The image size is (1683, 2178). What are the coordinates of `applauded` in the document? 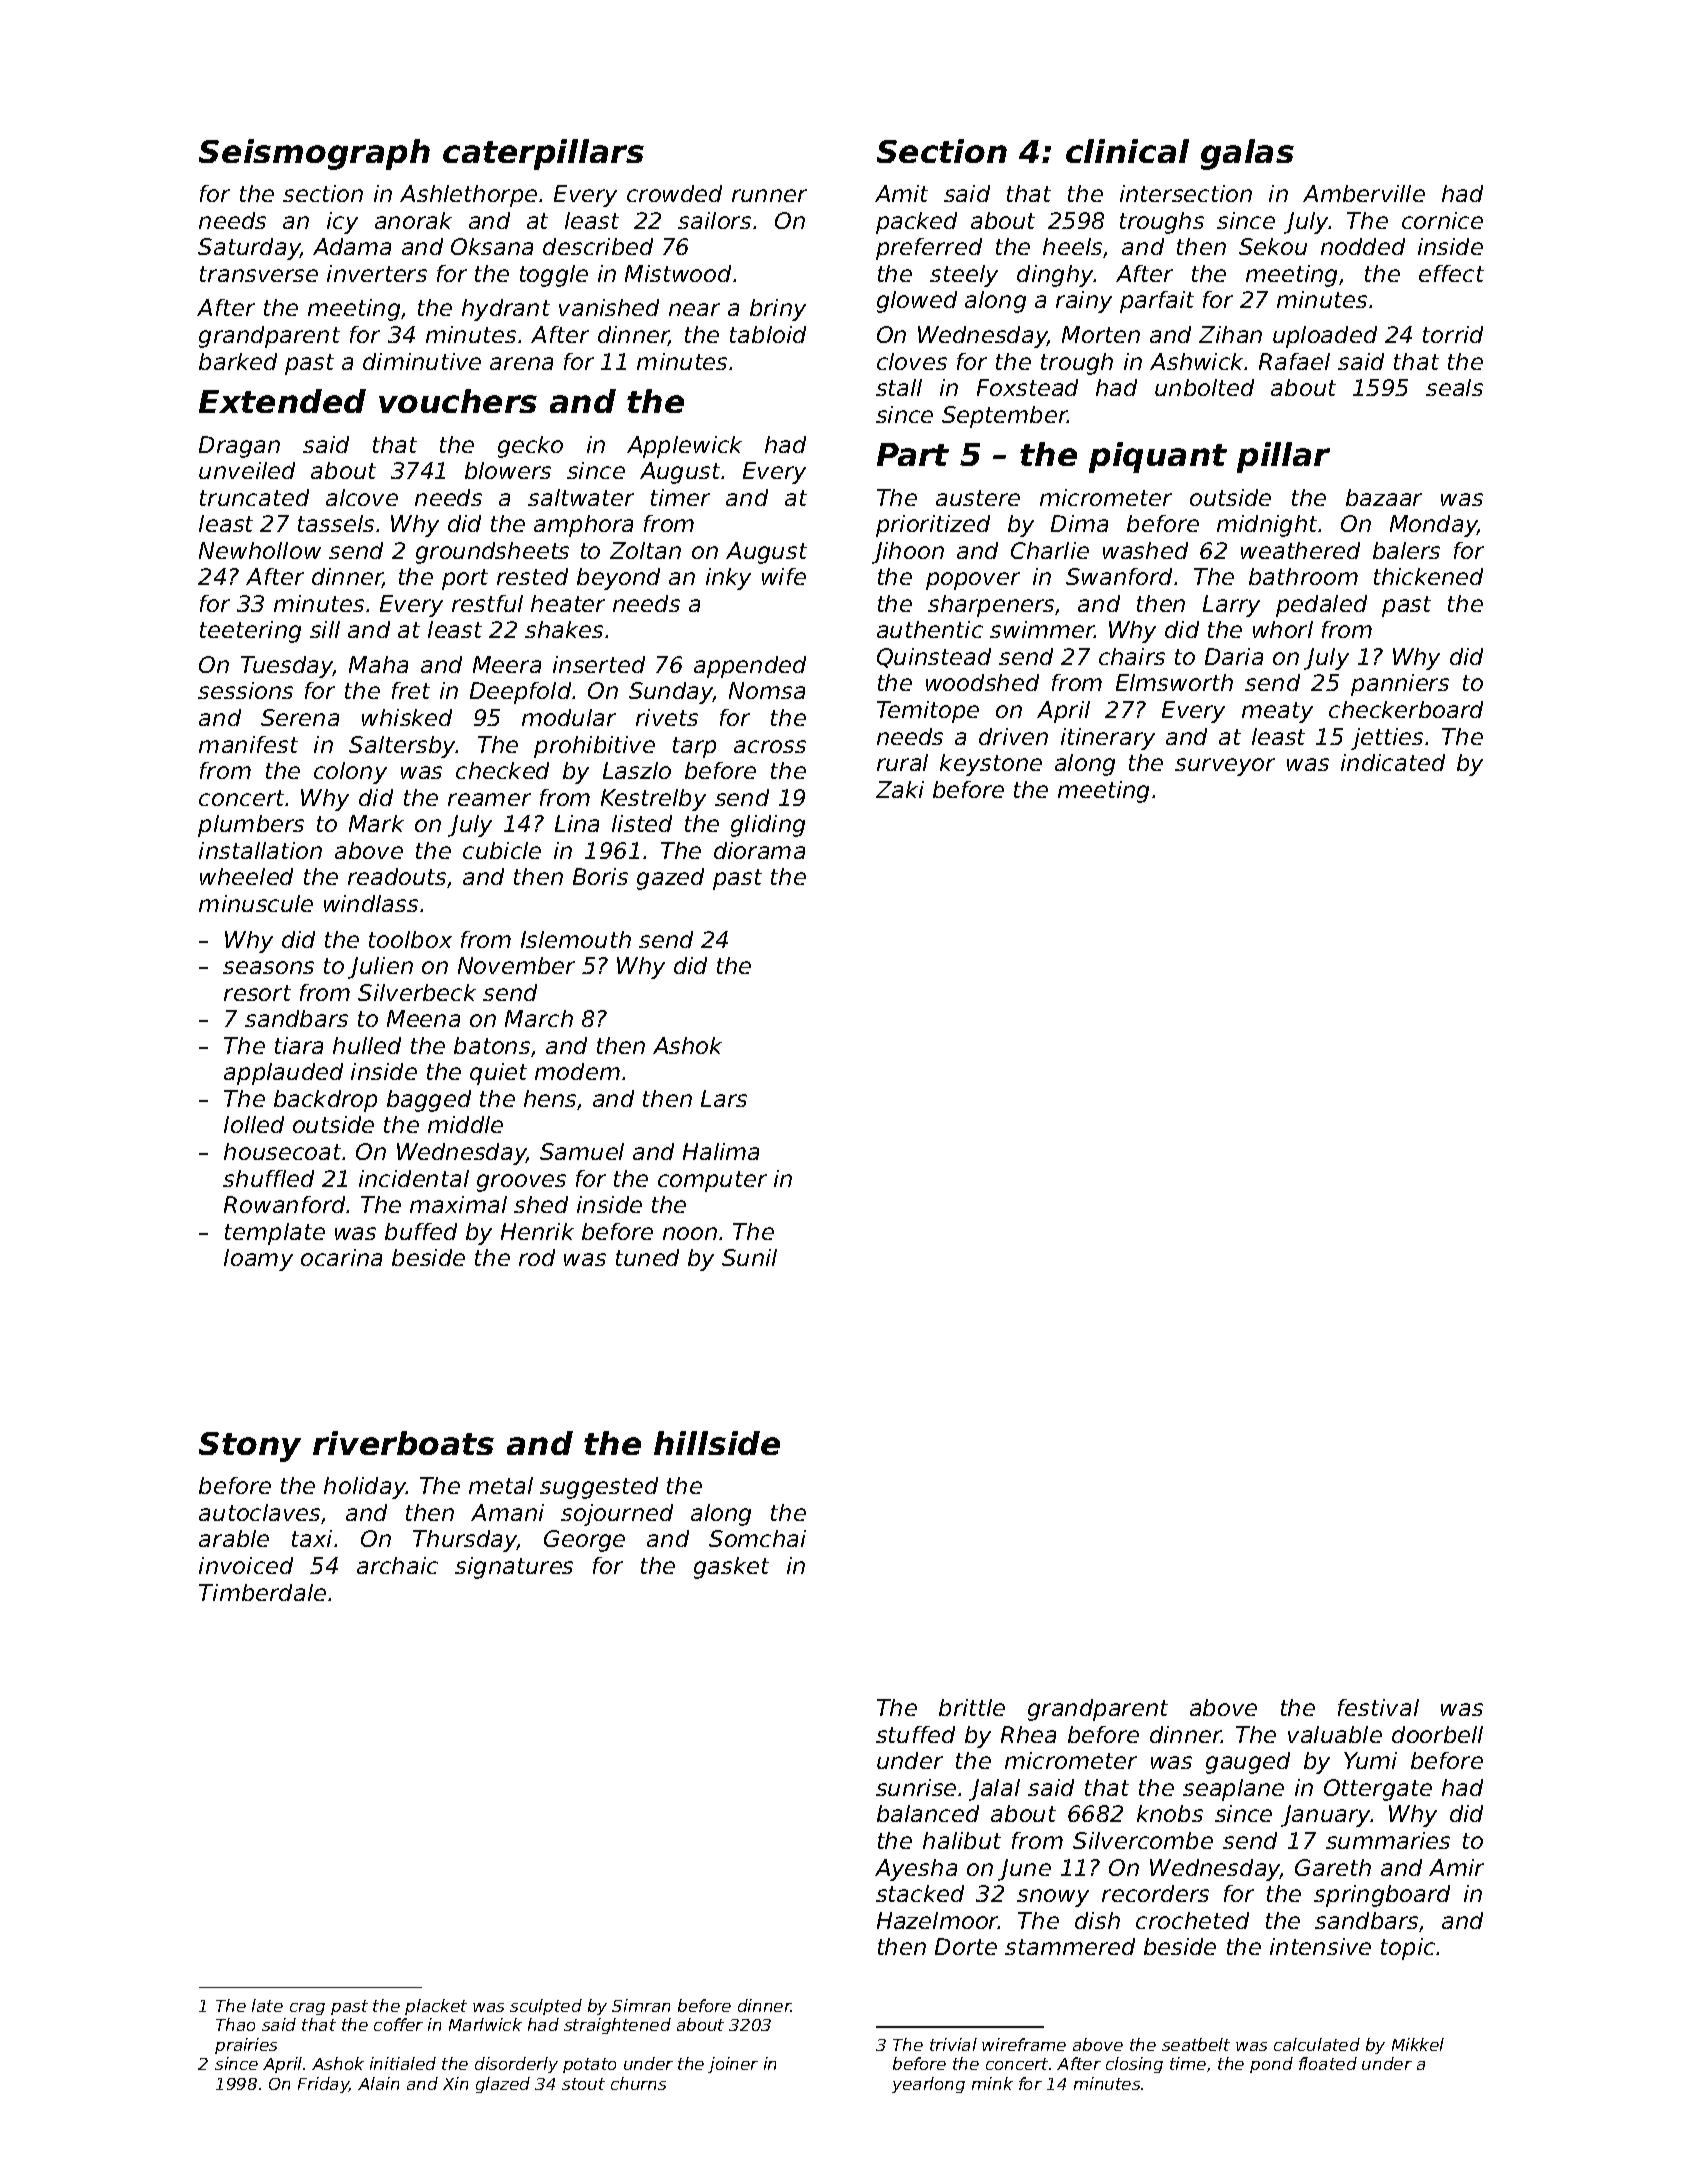 It's located at (283, 1074).
